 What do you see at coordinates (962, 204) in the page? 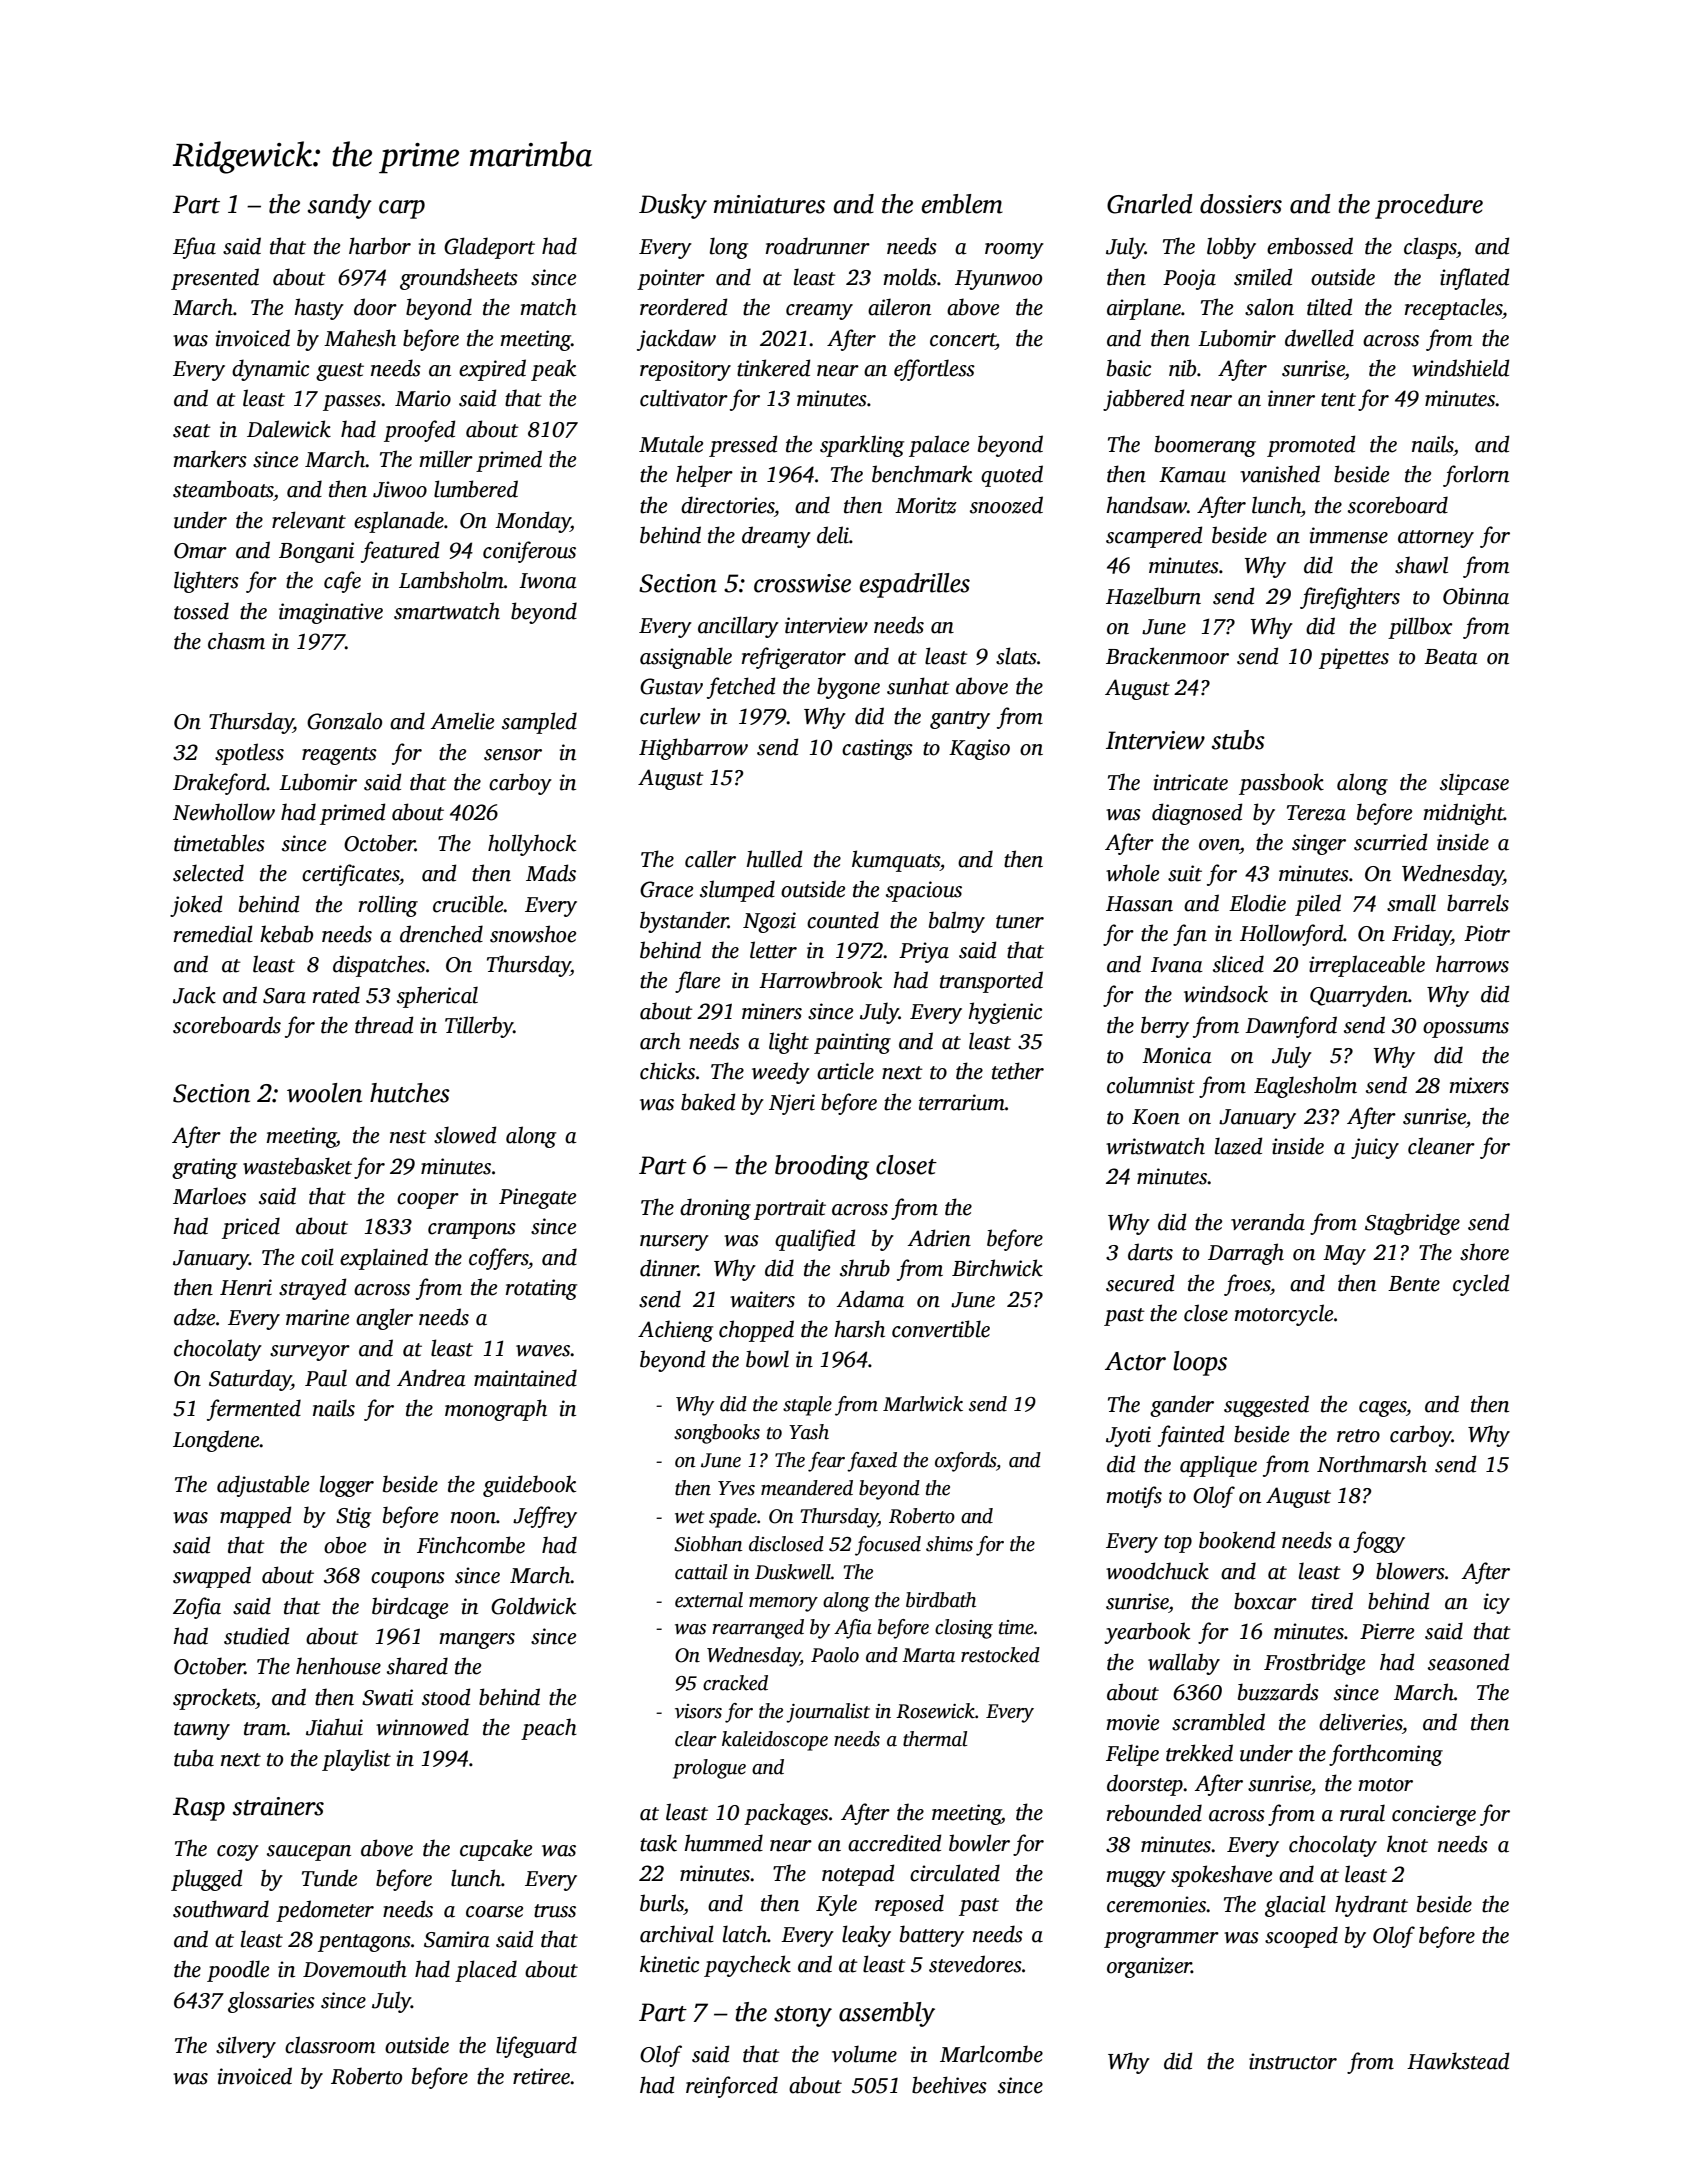
I see `emblem` at bounding box center [962, 204].
